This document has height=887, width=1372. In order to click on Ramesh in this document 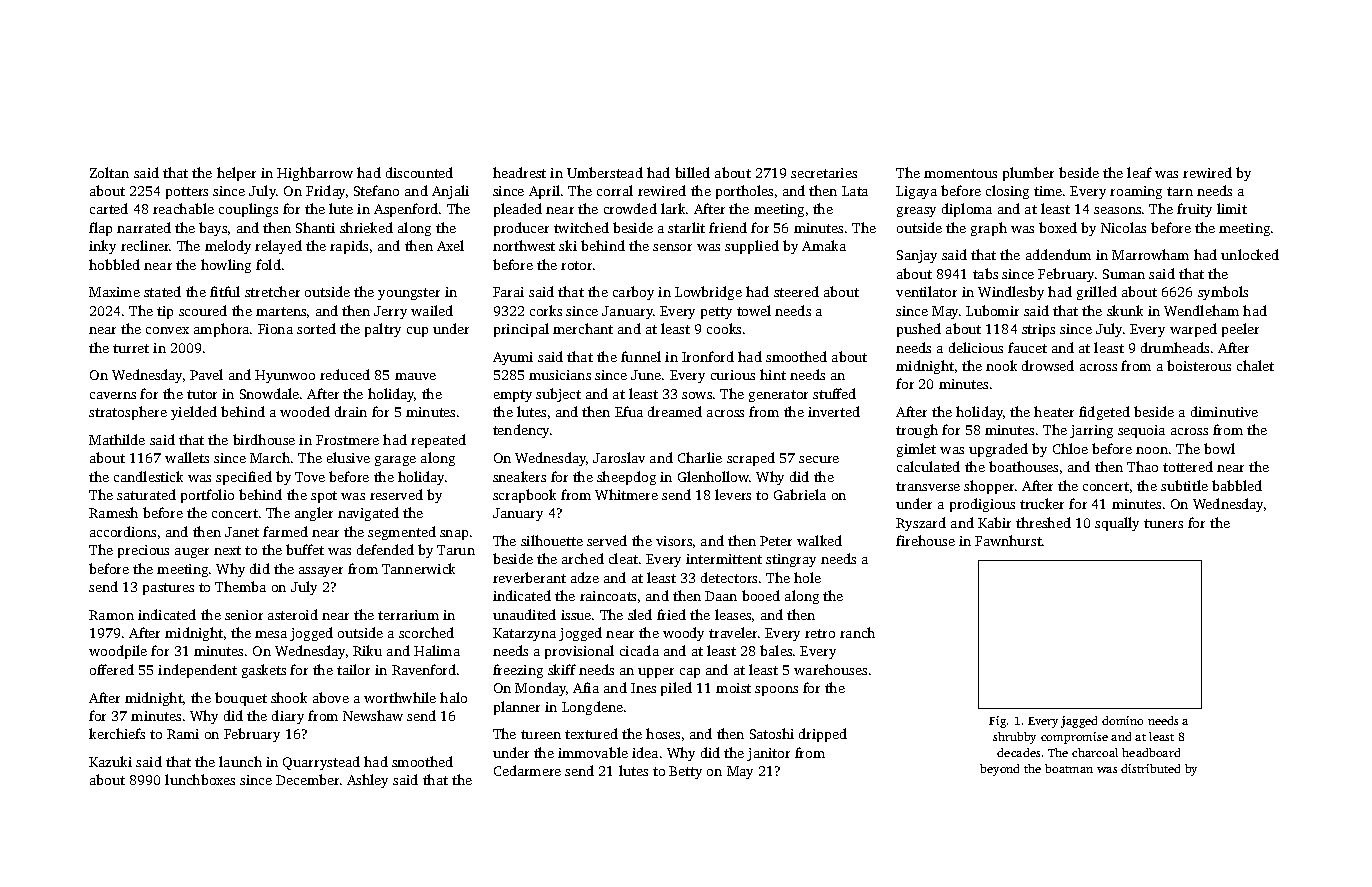, I will do `click(113, 512)`.
